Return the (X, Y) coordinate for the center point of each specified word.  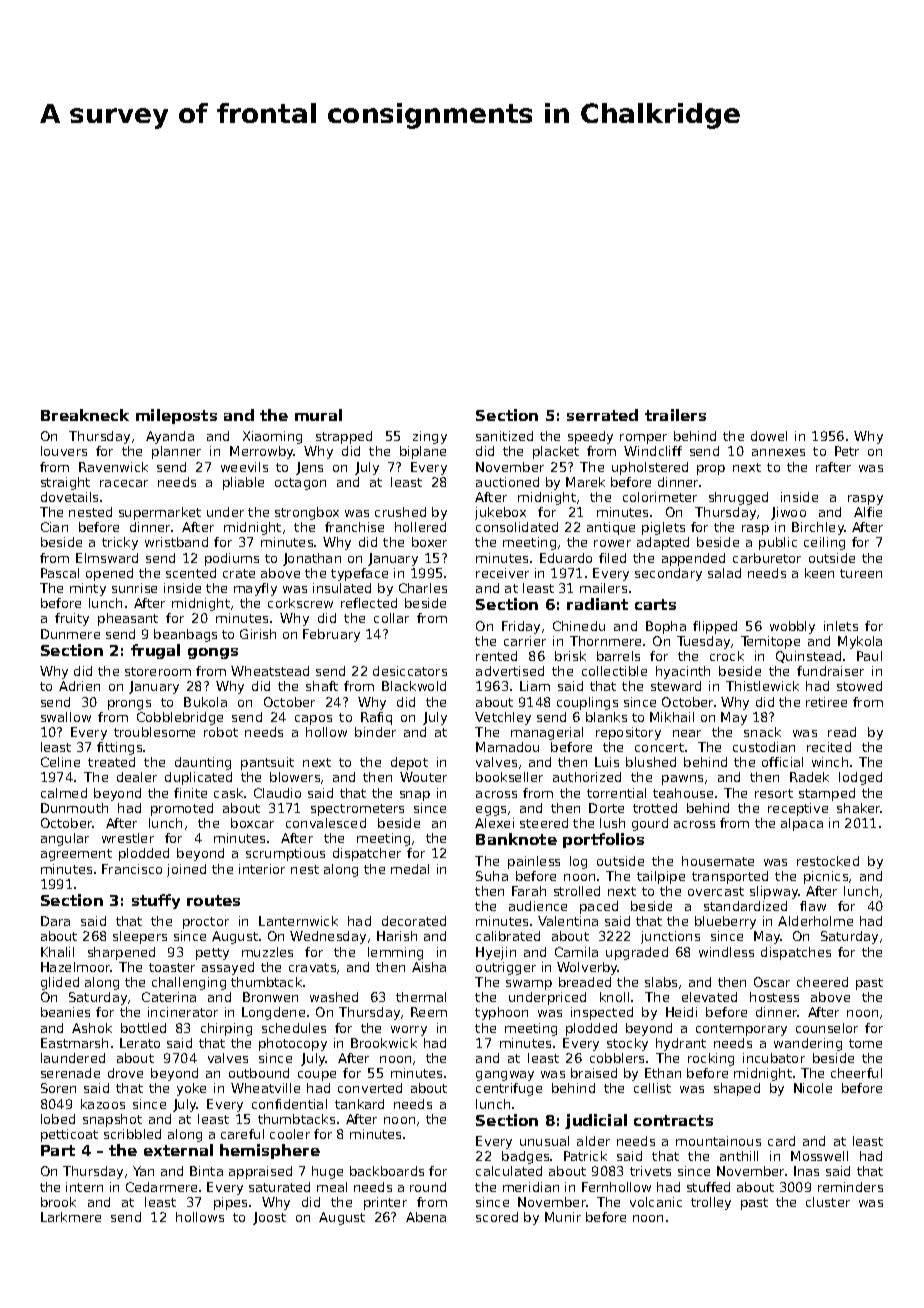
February (331, 635)
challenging (189, 983)
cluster (828, 1202)
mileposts (176, 416)
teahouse (683, 793)
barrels (618, 656)
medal (410, 869)
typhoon (501, 1013)
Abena (426, 1217)
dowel (769, 436)
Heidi (681, 1012)
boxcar (252, 823)
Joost (269, 1218)
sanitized (504, 436)
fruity (72, 619)
